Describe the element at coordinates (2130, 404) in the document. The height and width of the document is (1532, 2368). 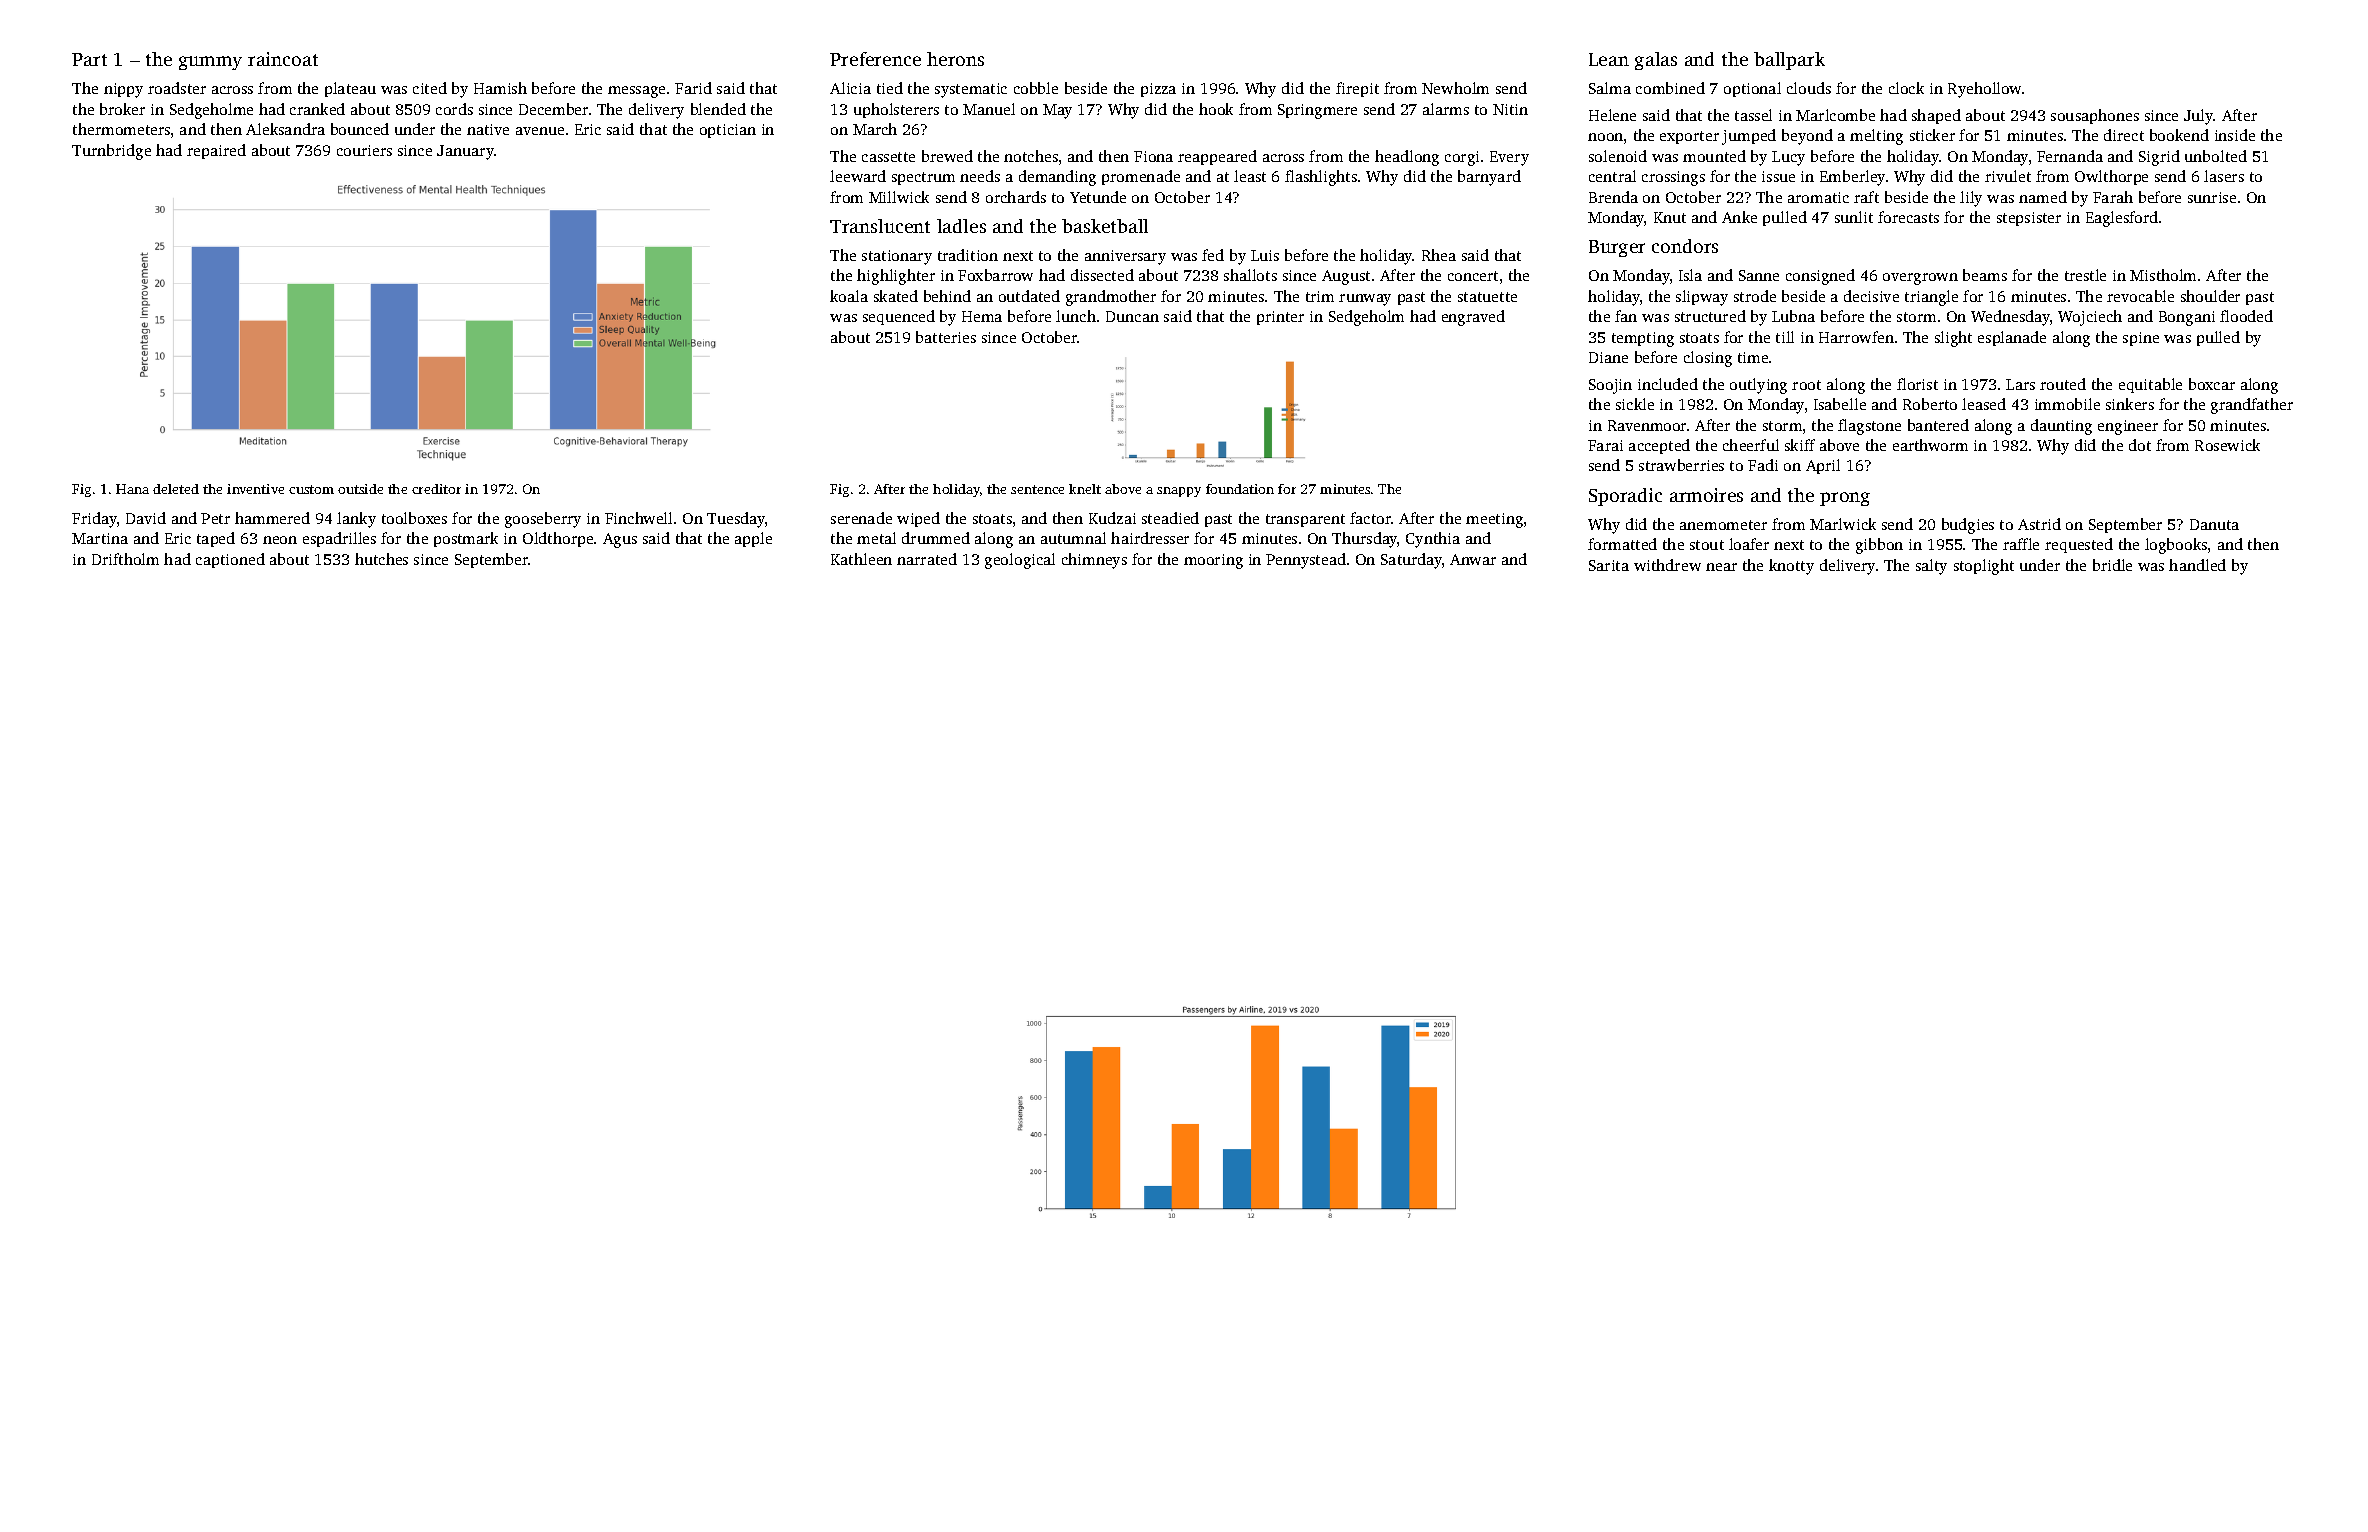
I see `sinkers` at that location.
